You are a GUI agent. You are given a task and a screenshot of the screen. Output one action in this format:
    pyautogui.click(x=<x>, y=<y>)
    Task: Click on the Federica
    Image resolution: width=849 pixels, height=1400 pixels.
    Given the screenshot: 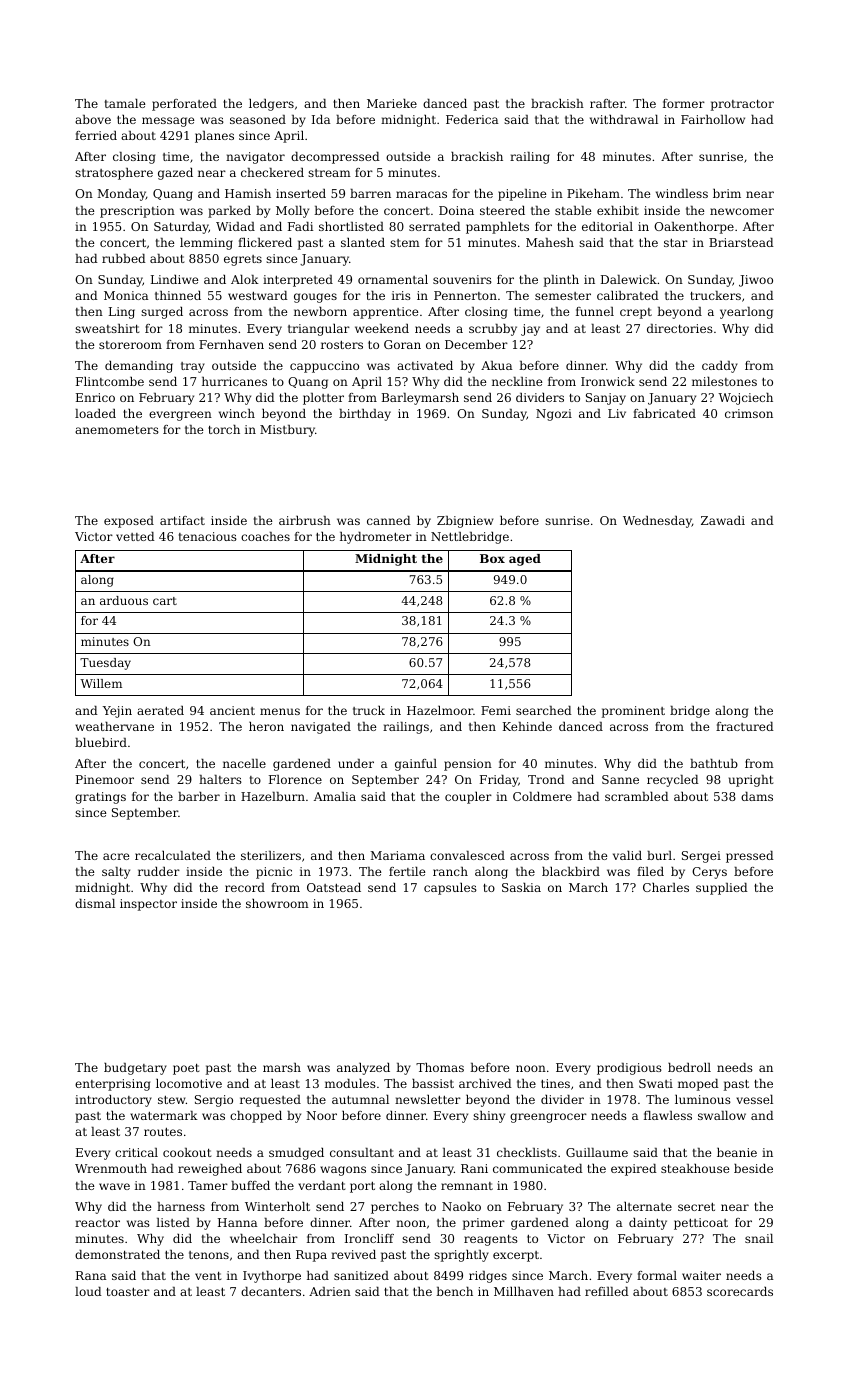 What is the action you would take?
    pyautogui.click(x=472, y=119)
